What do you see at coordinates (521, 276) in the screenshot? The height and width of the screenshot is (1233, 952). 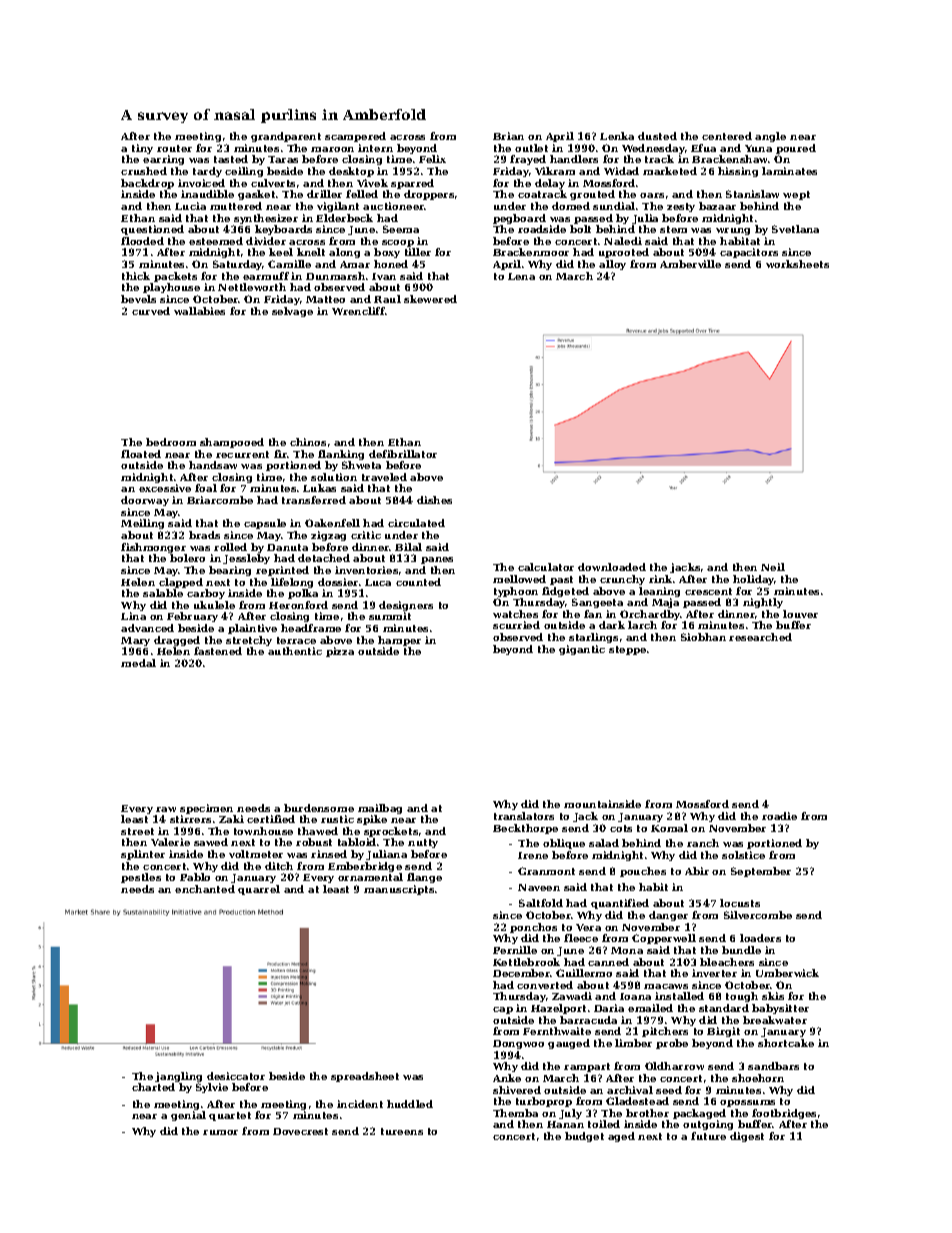 I see `Lena` at bounding box center [521, 276].
